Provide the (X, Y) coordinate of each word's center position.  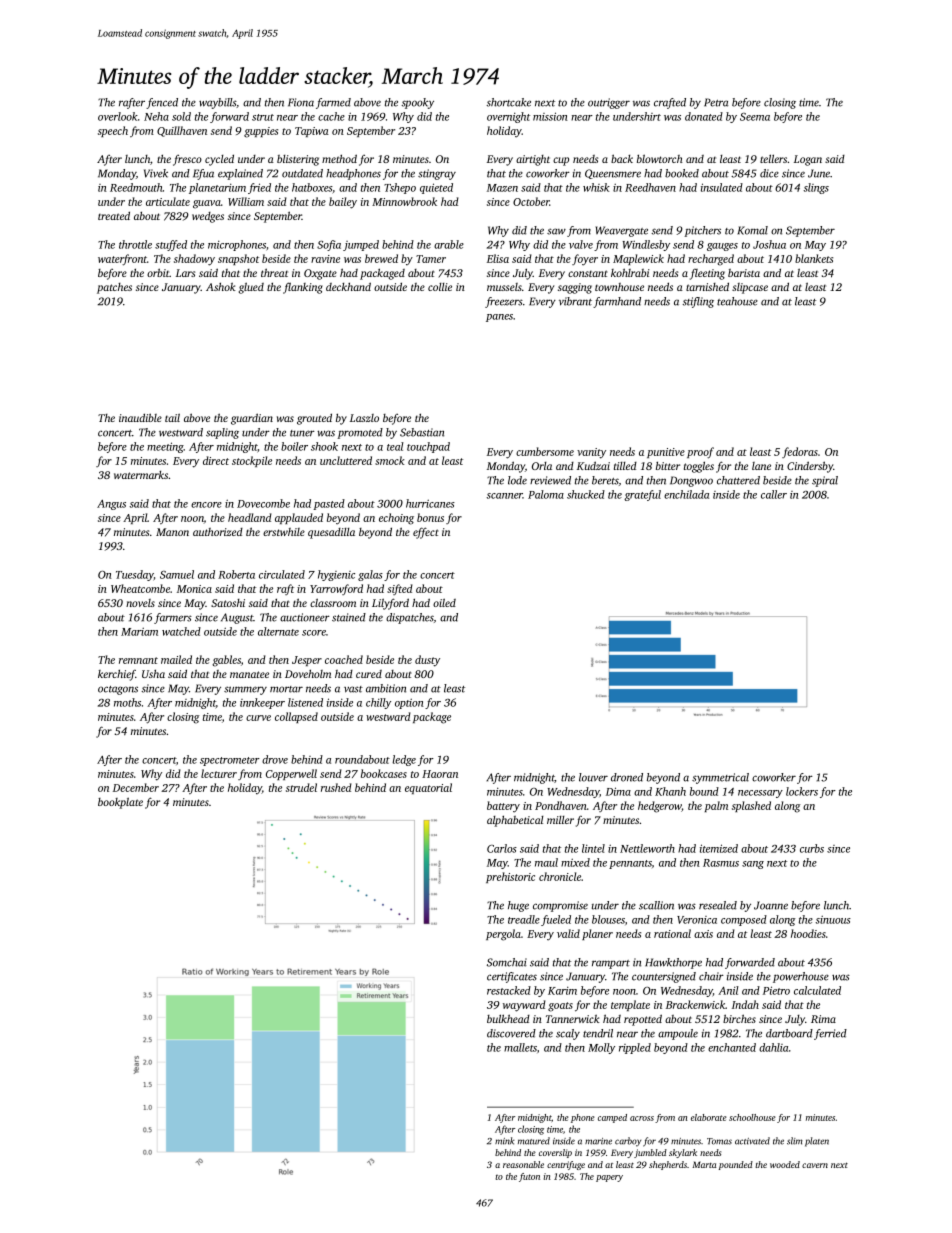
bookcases (384, 773)
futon (529, 1177)
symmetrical (720, 778)
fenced (162, 103)
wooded (785, 1164)
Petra (716, 102)
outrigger (609, 103)
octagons (118, 690)
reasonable (523, 1164)
